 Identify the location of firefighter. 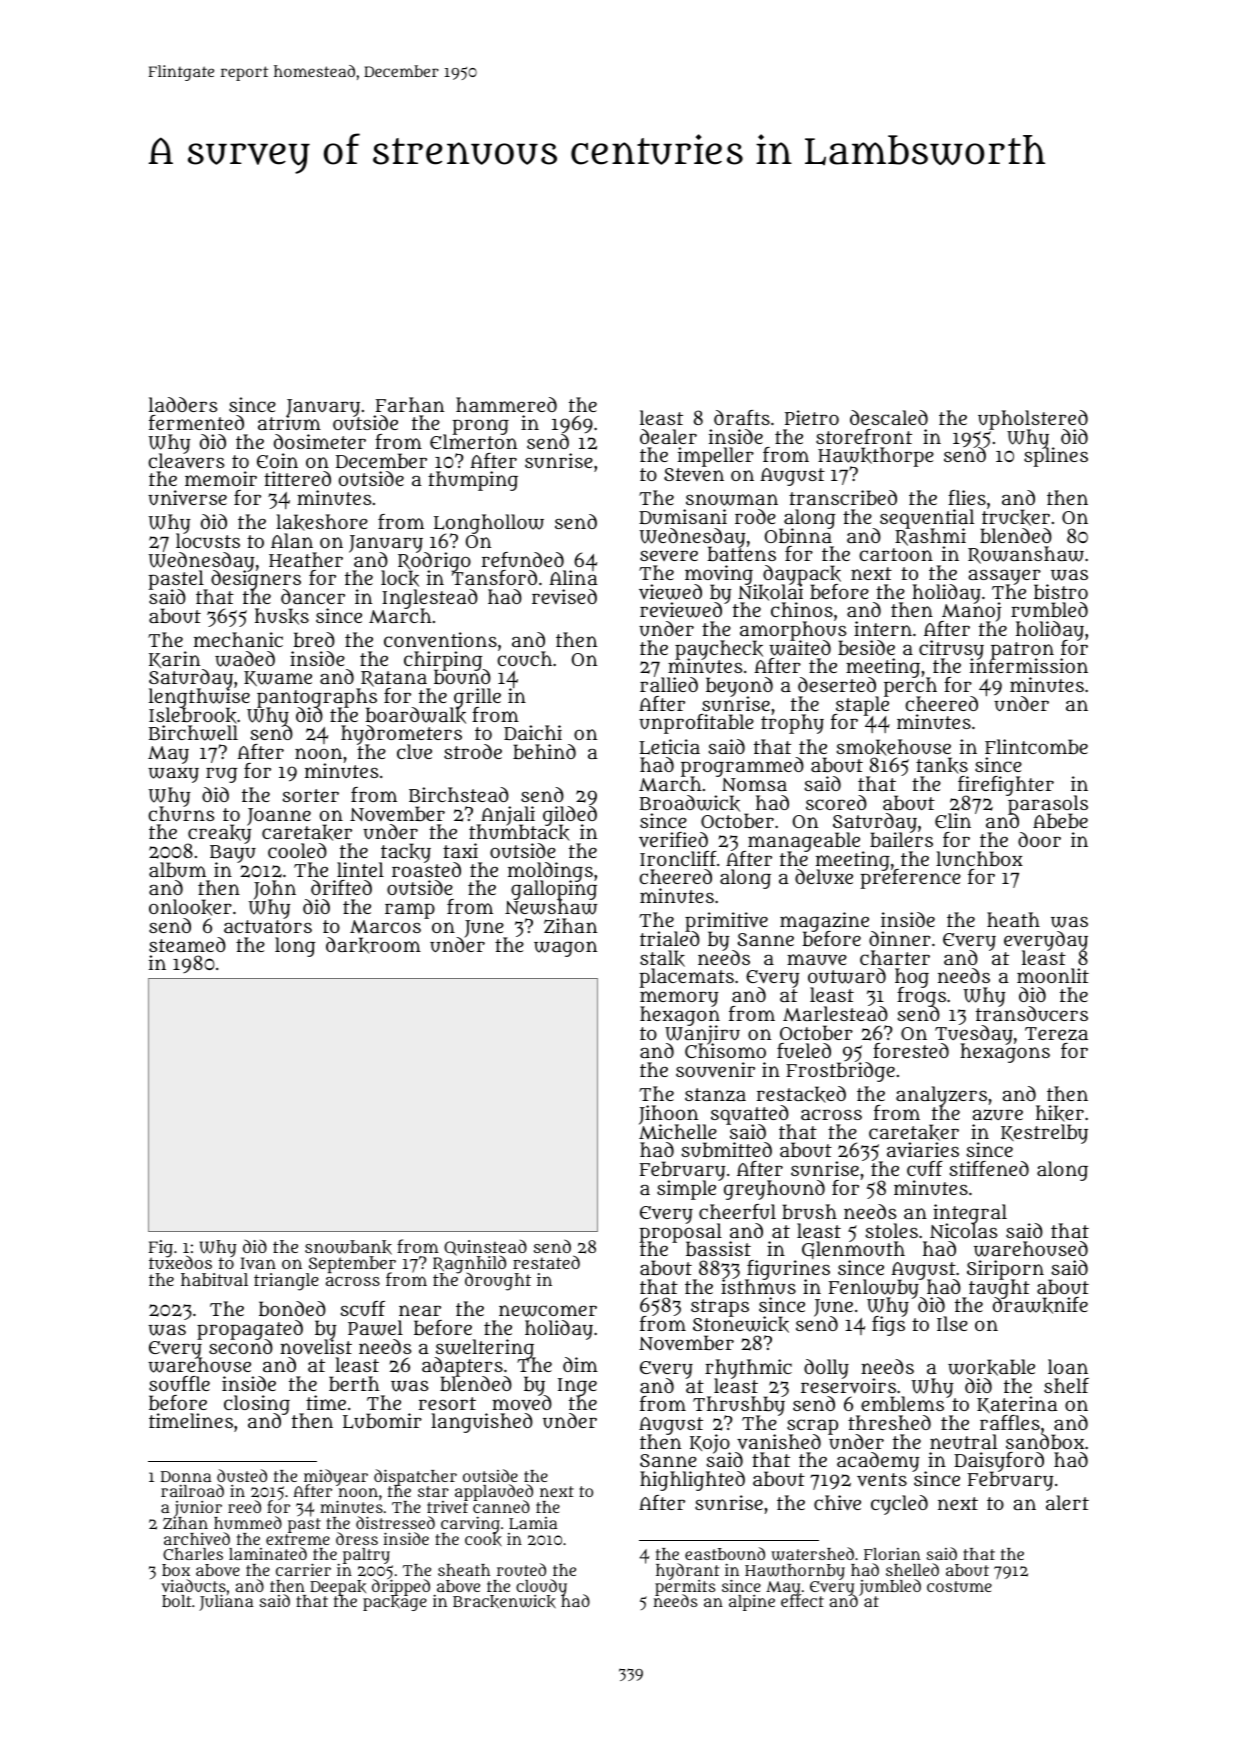
(1006, 786).
